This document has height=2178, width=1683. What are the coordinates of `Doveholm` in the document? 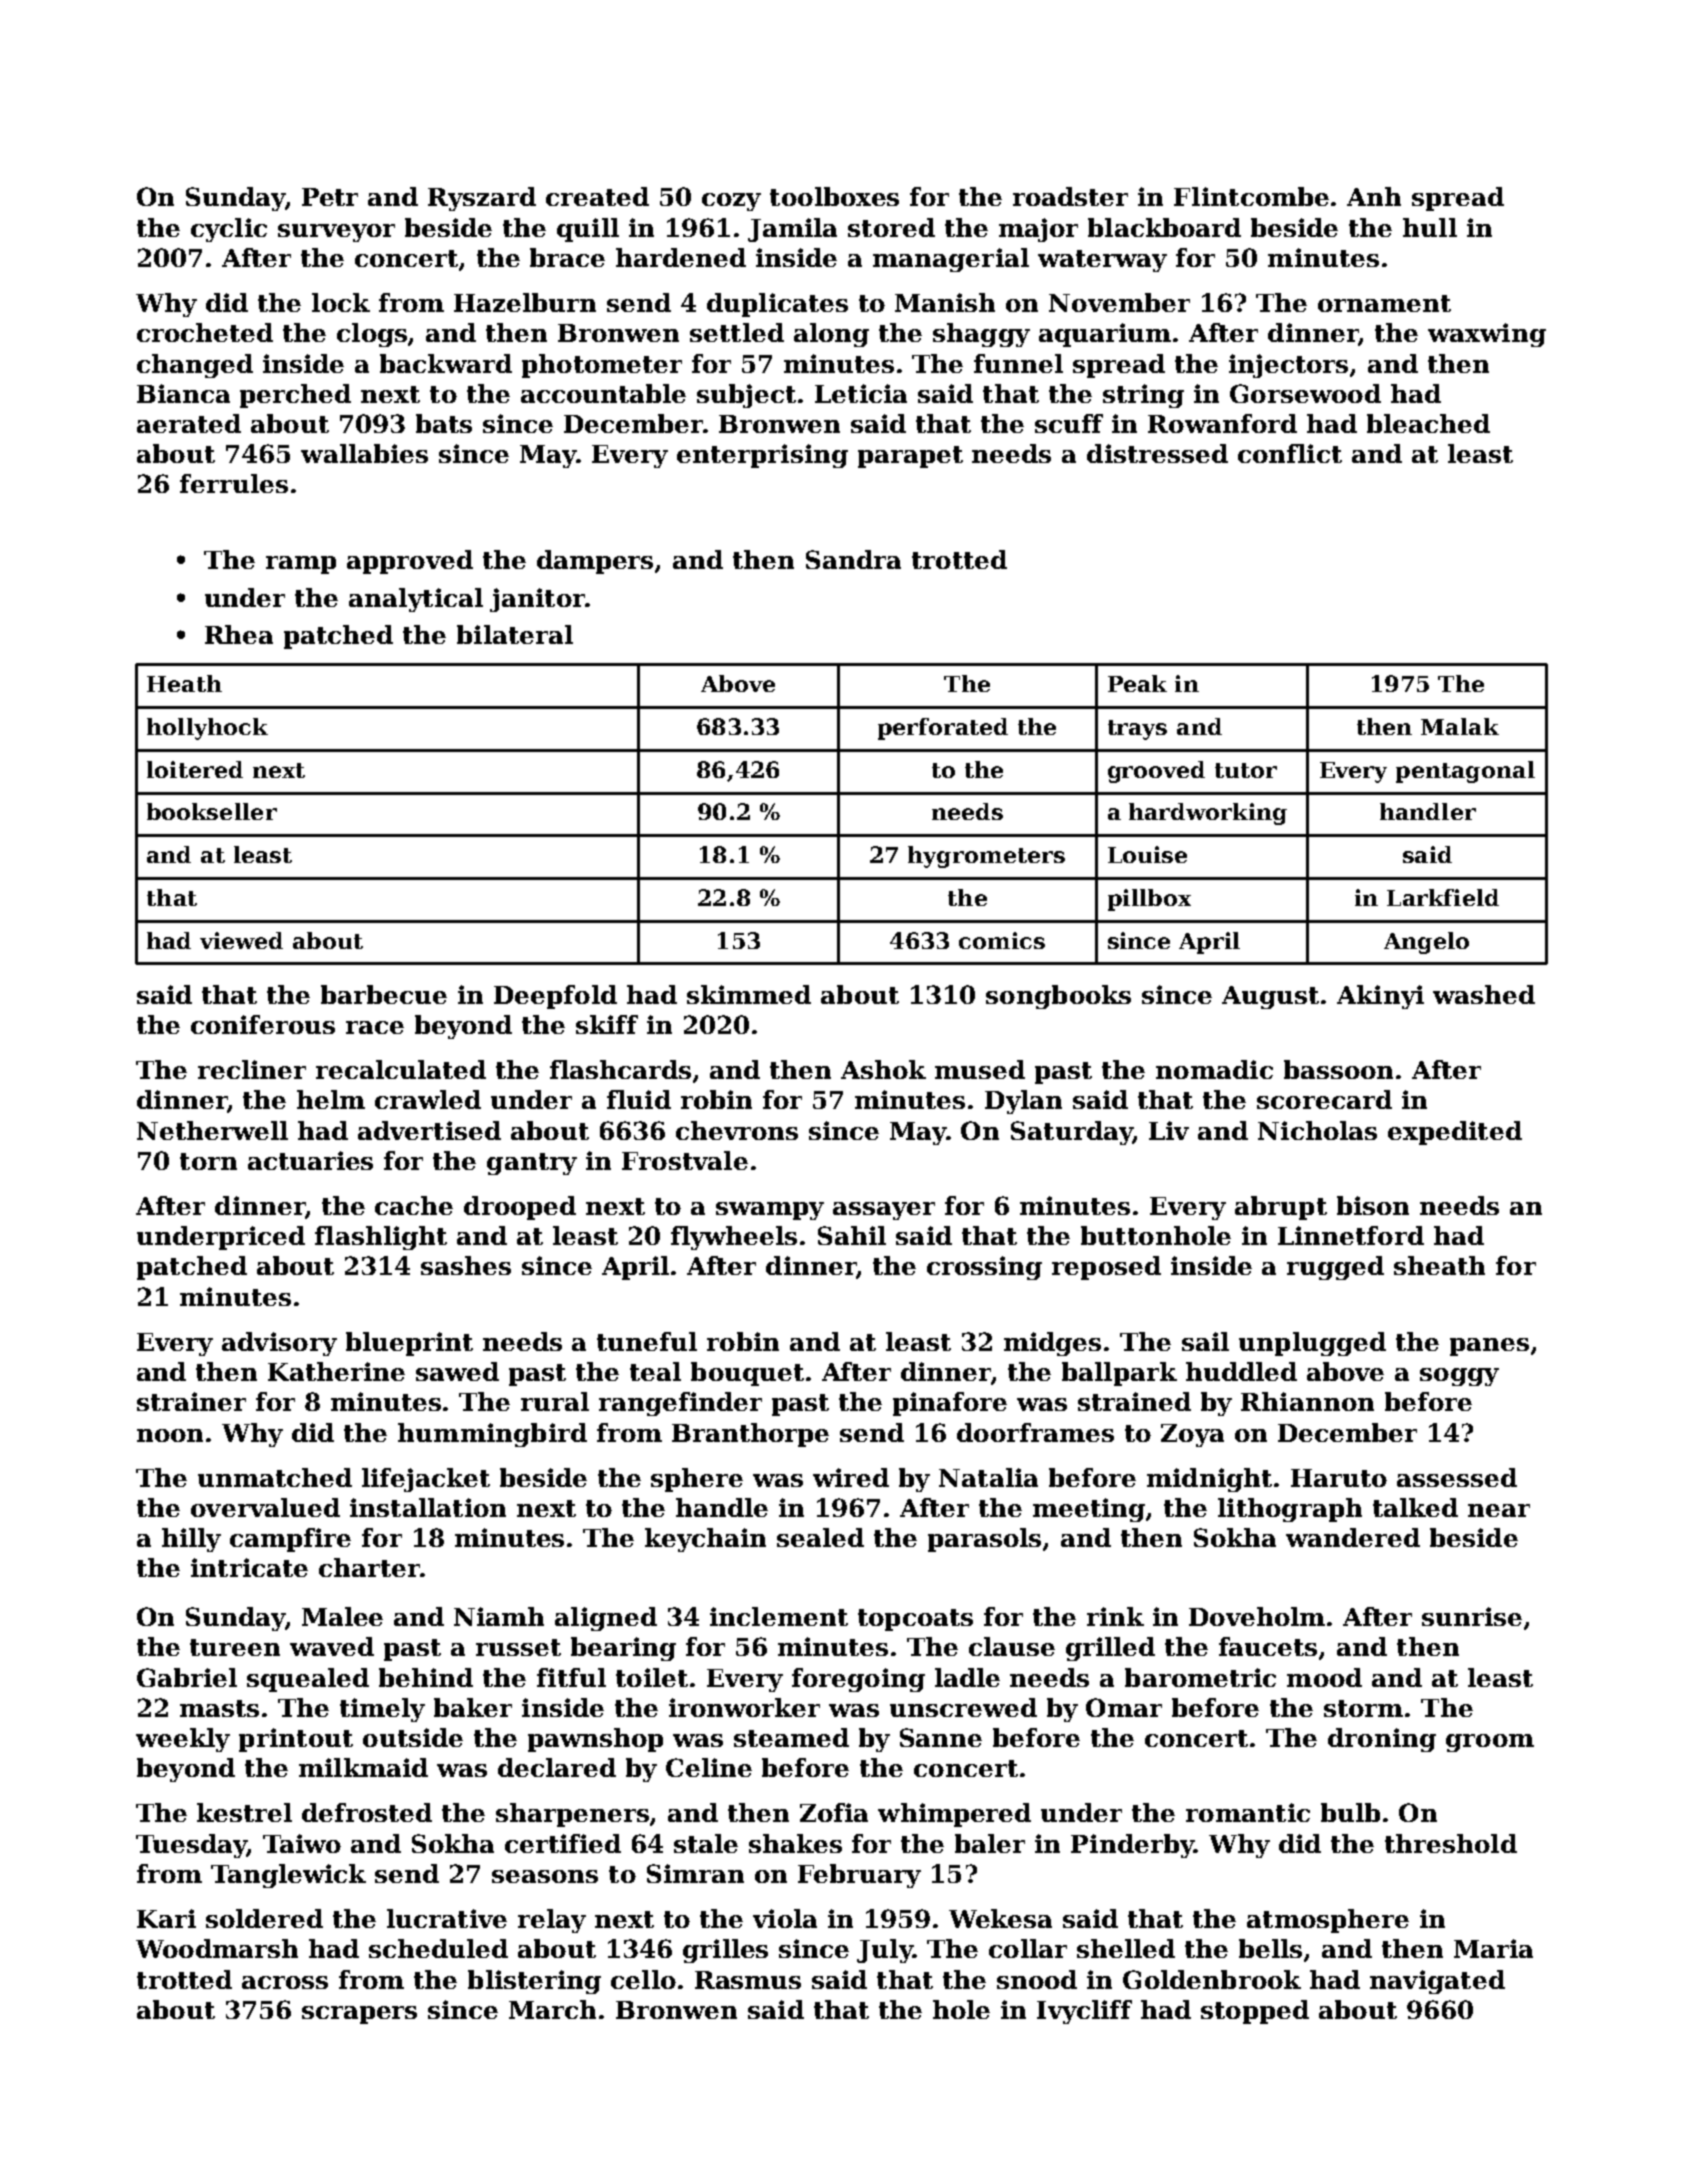 It's located at (1257, 1616).
